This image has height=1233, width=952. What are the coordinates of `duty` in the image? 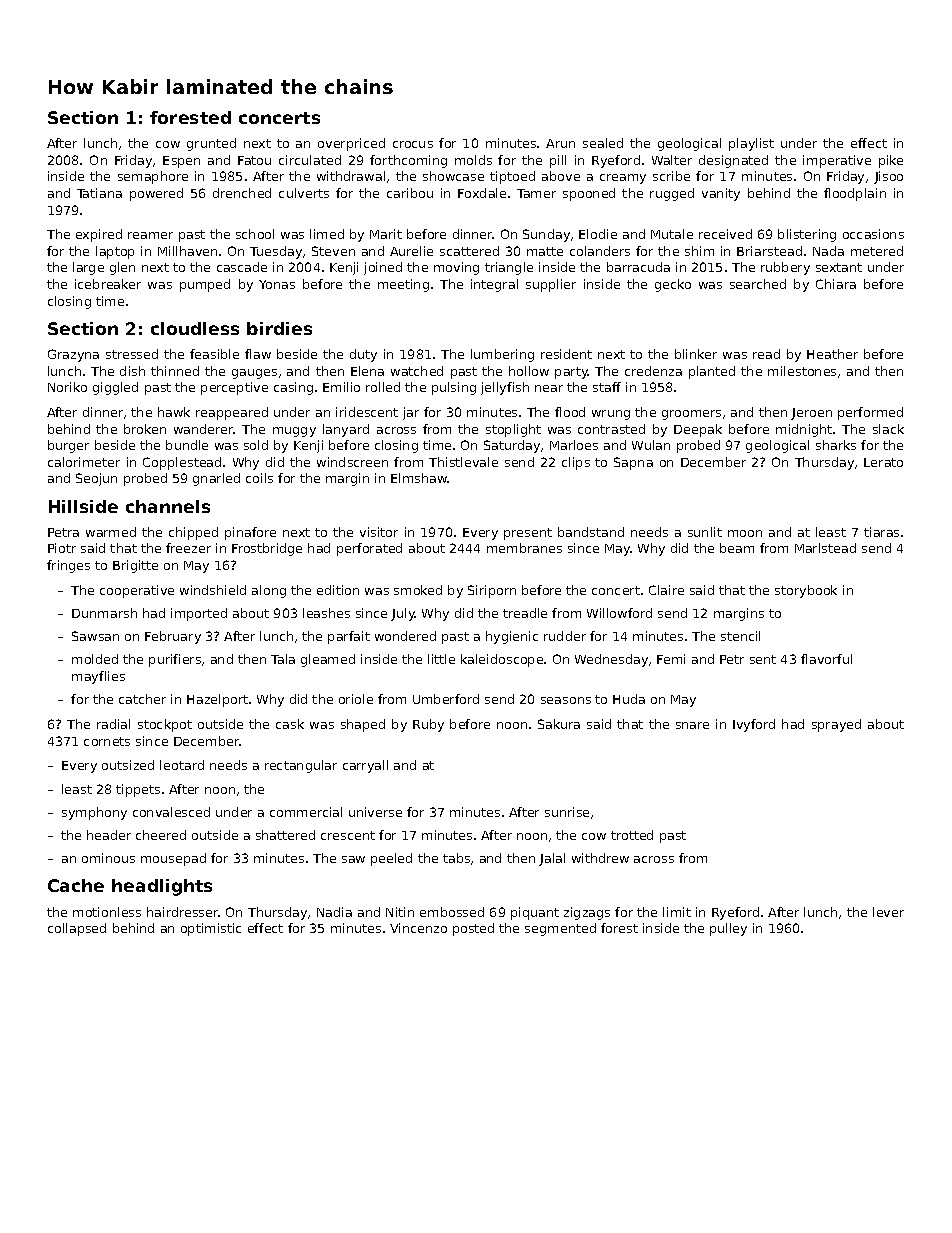 It's located at (363, 355).
